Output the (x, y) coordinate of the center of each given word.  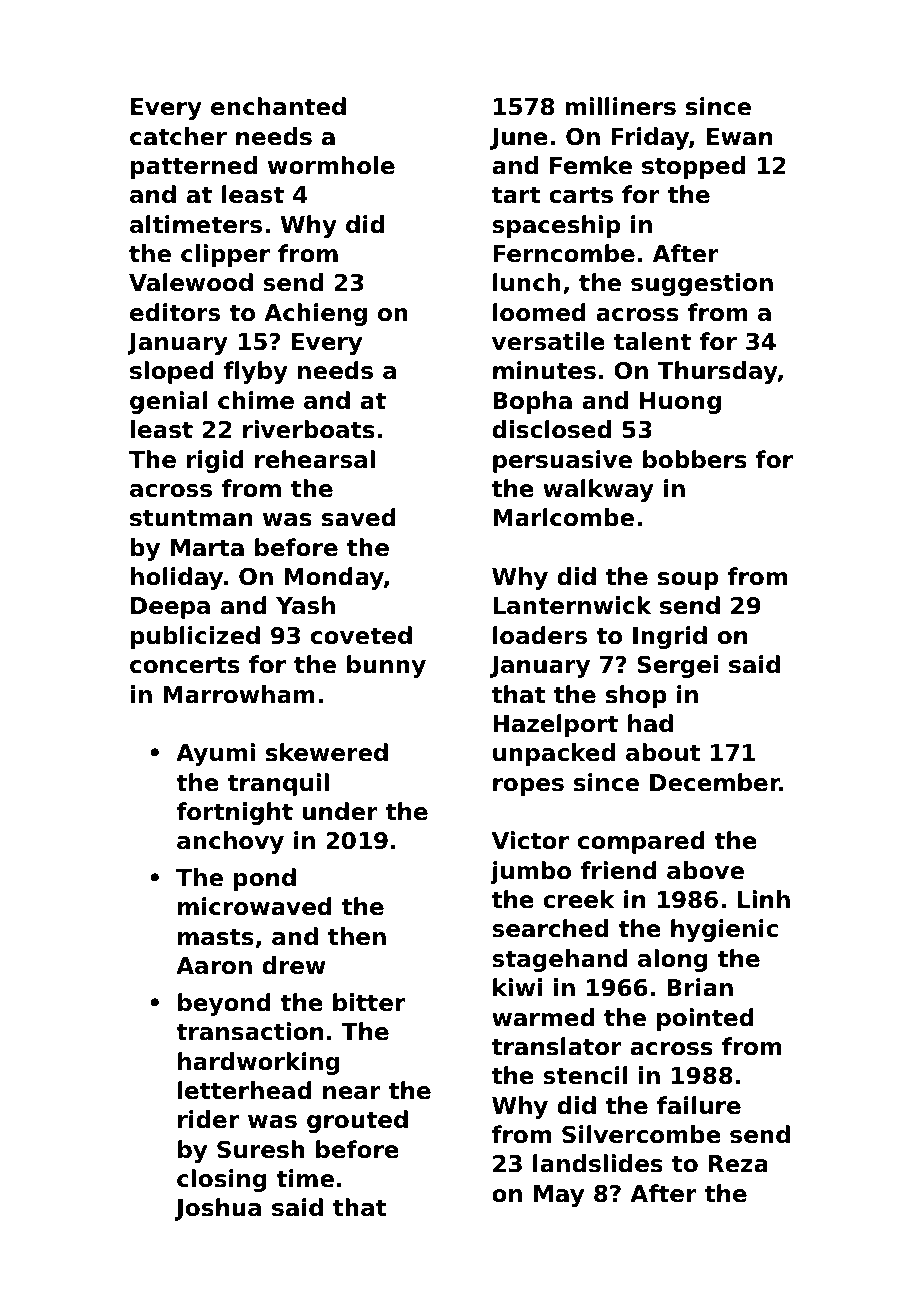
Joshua (218, 1209)
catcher (178, 136)
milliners (620, 106)
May (559, 1196)
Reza (738, 1164)
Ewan (739, 137)
